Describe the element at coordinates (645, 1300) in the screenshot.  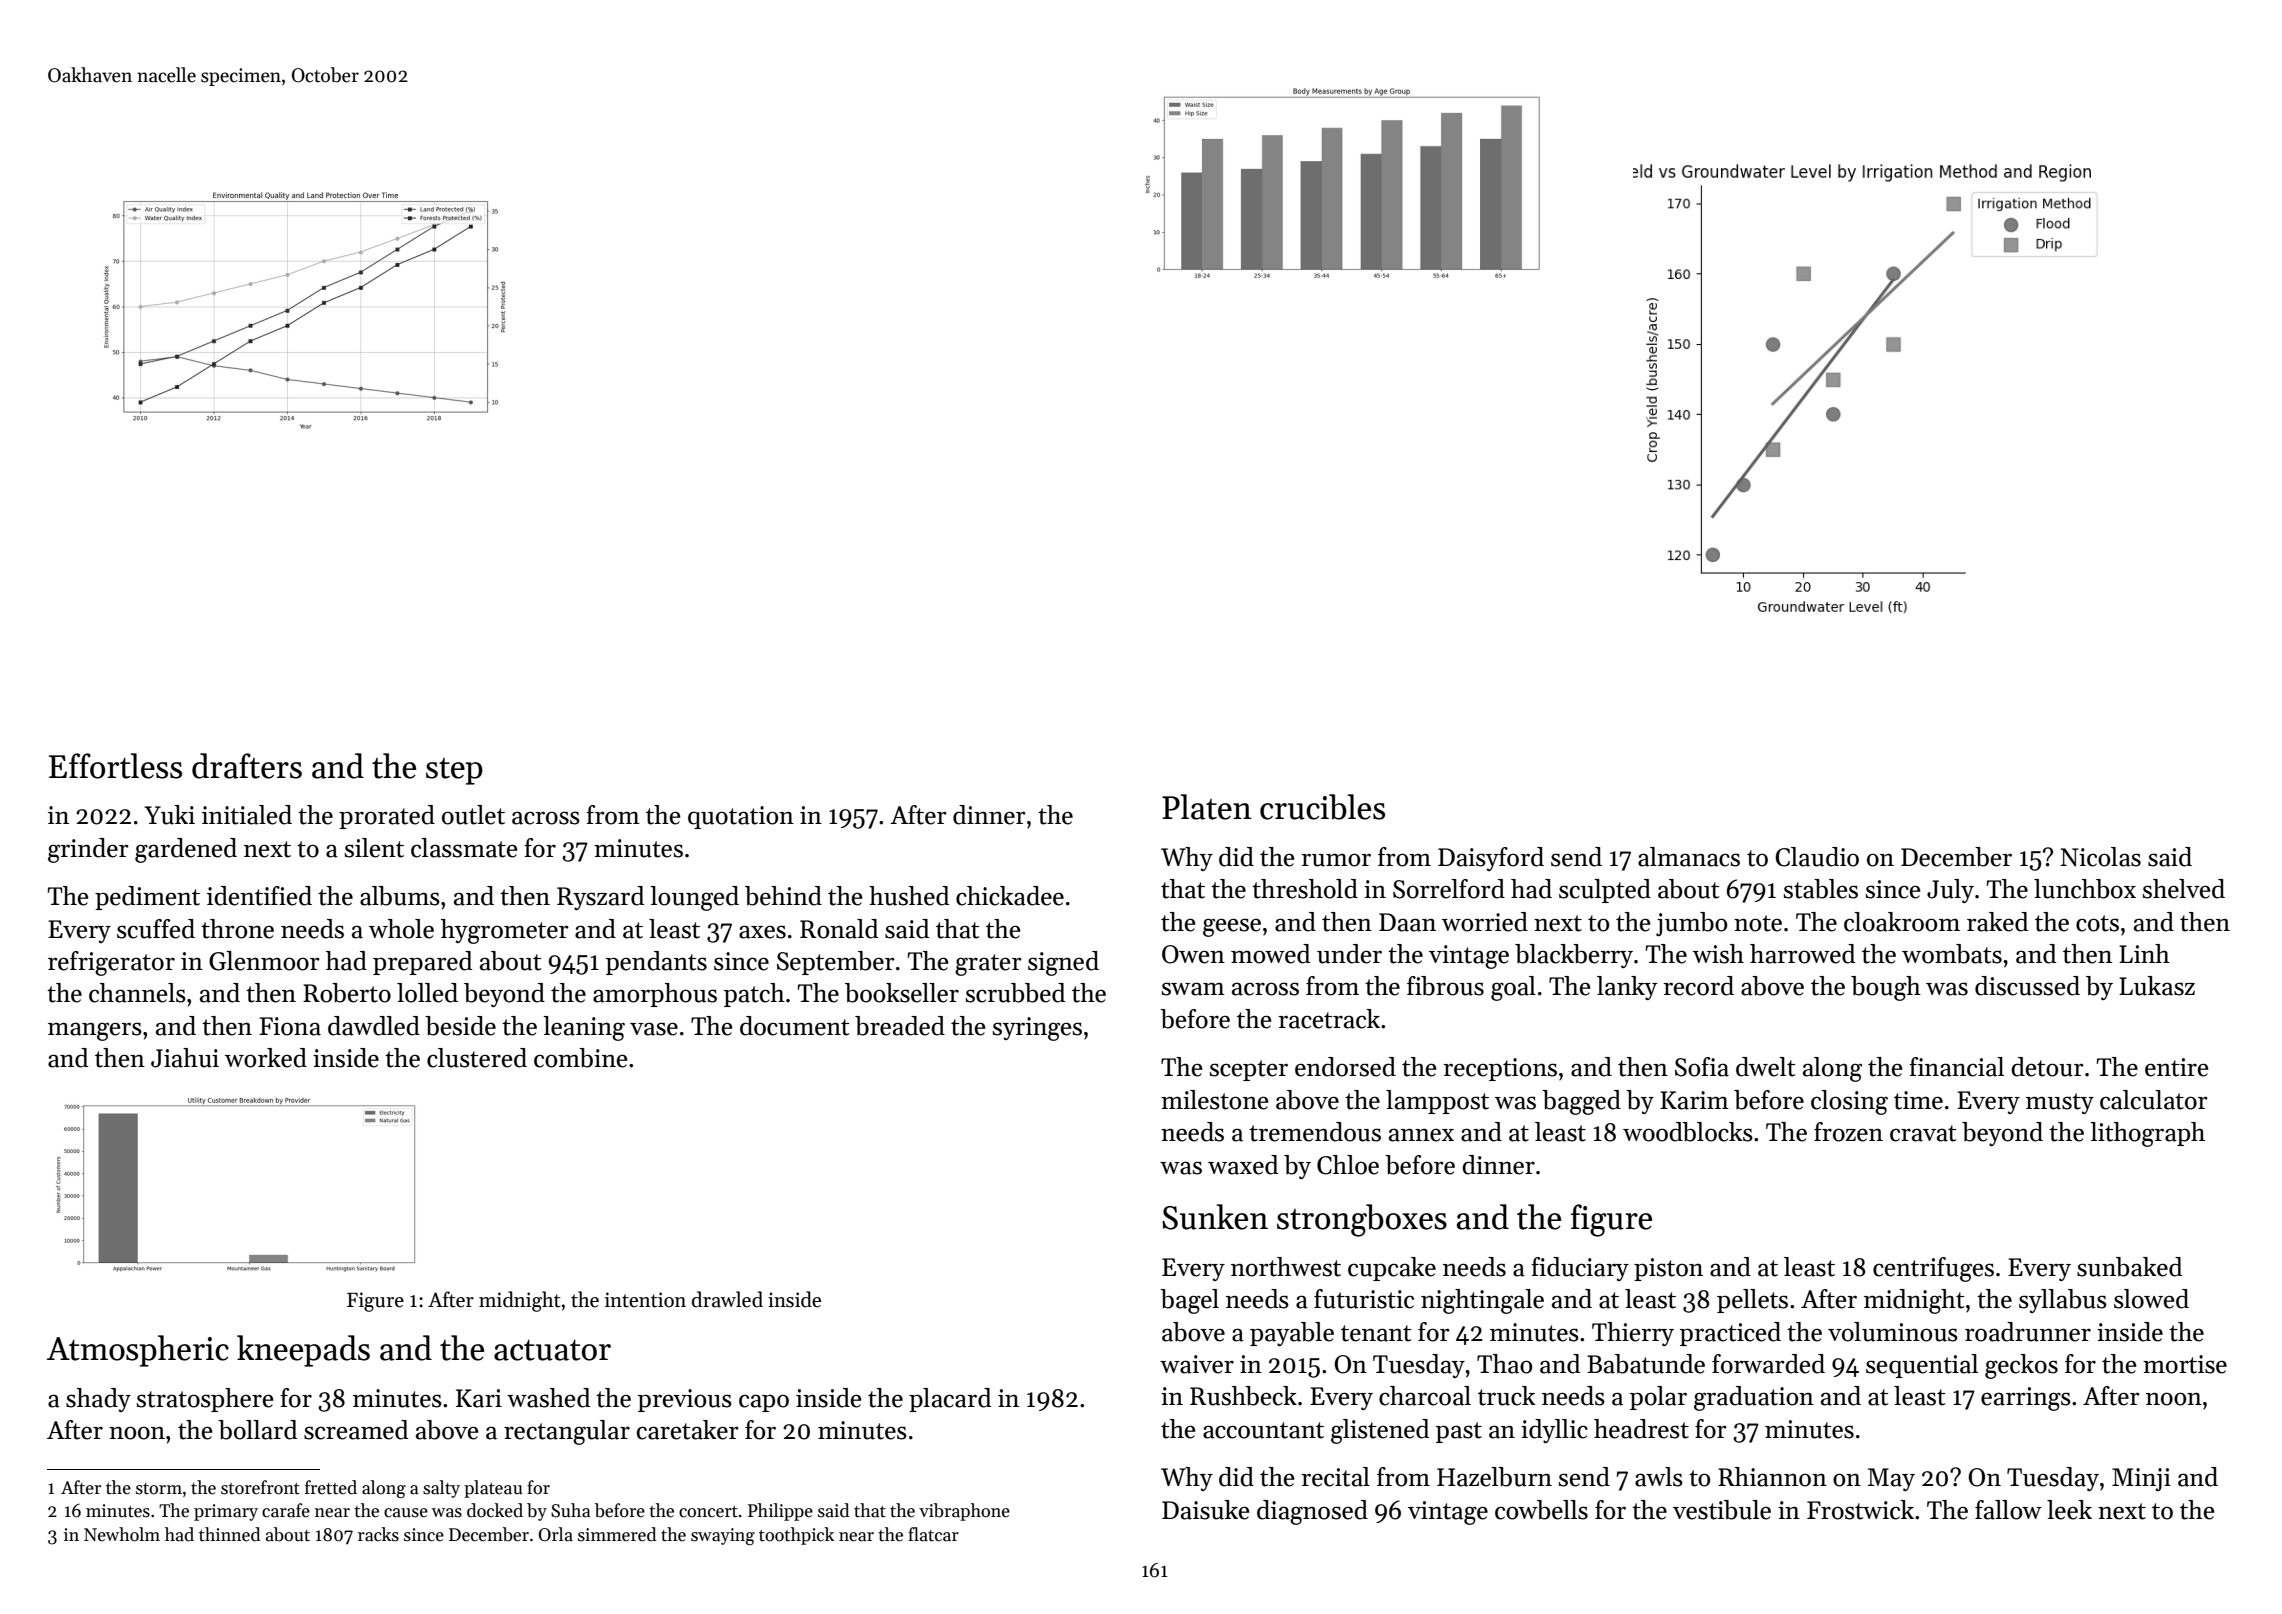
I see `intention` at that location.
